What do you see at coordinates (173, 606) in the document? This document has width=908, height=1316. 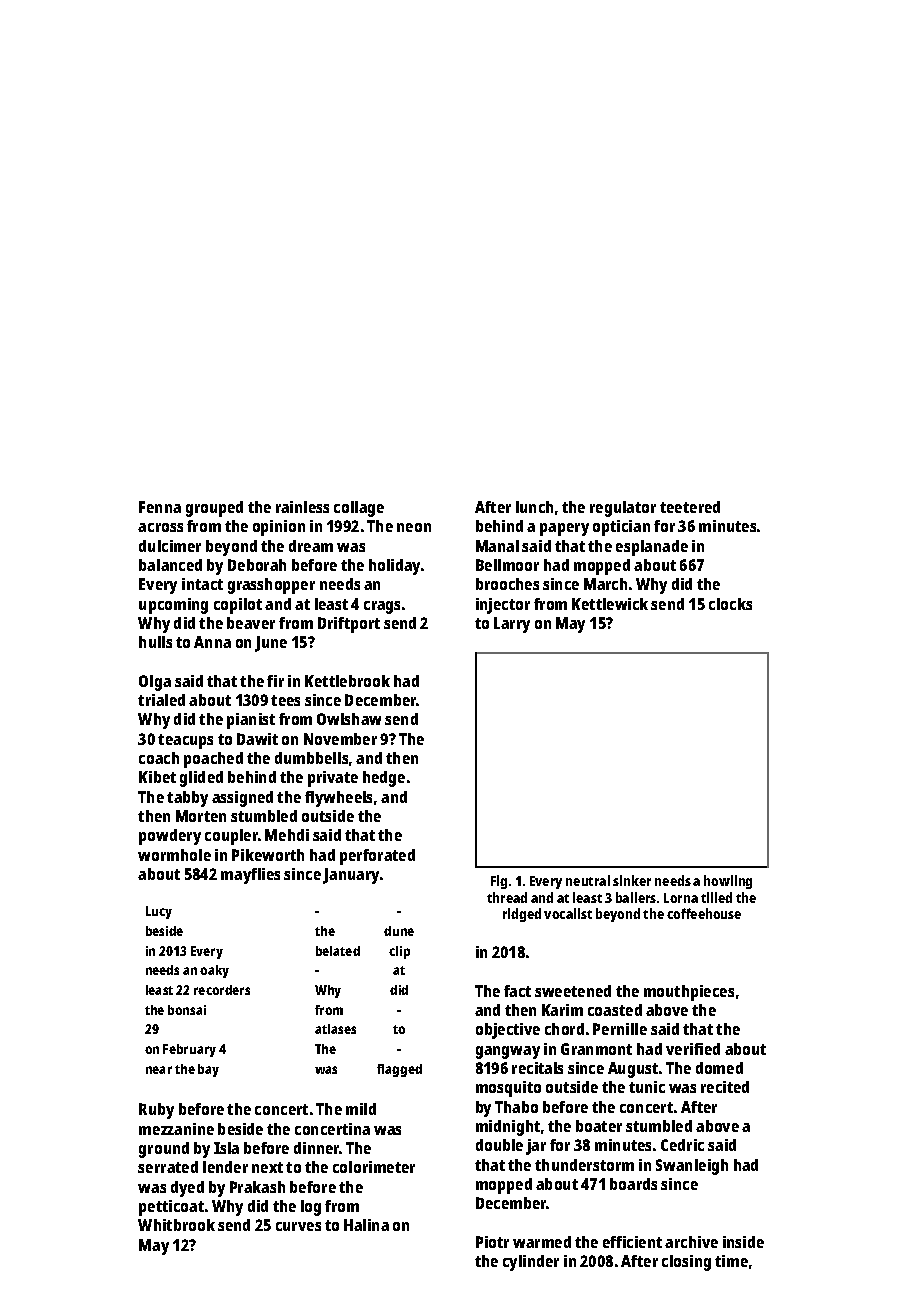 I see `upcoming` at bounding box center [173, 606].
